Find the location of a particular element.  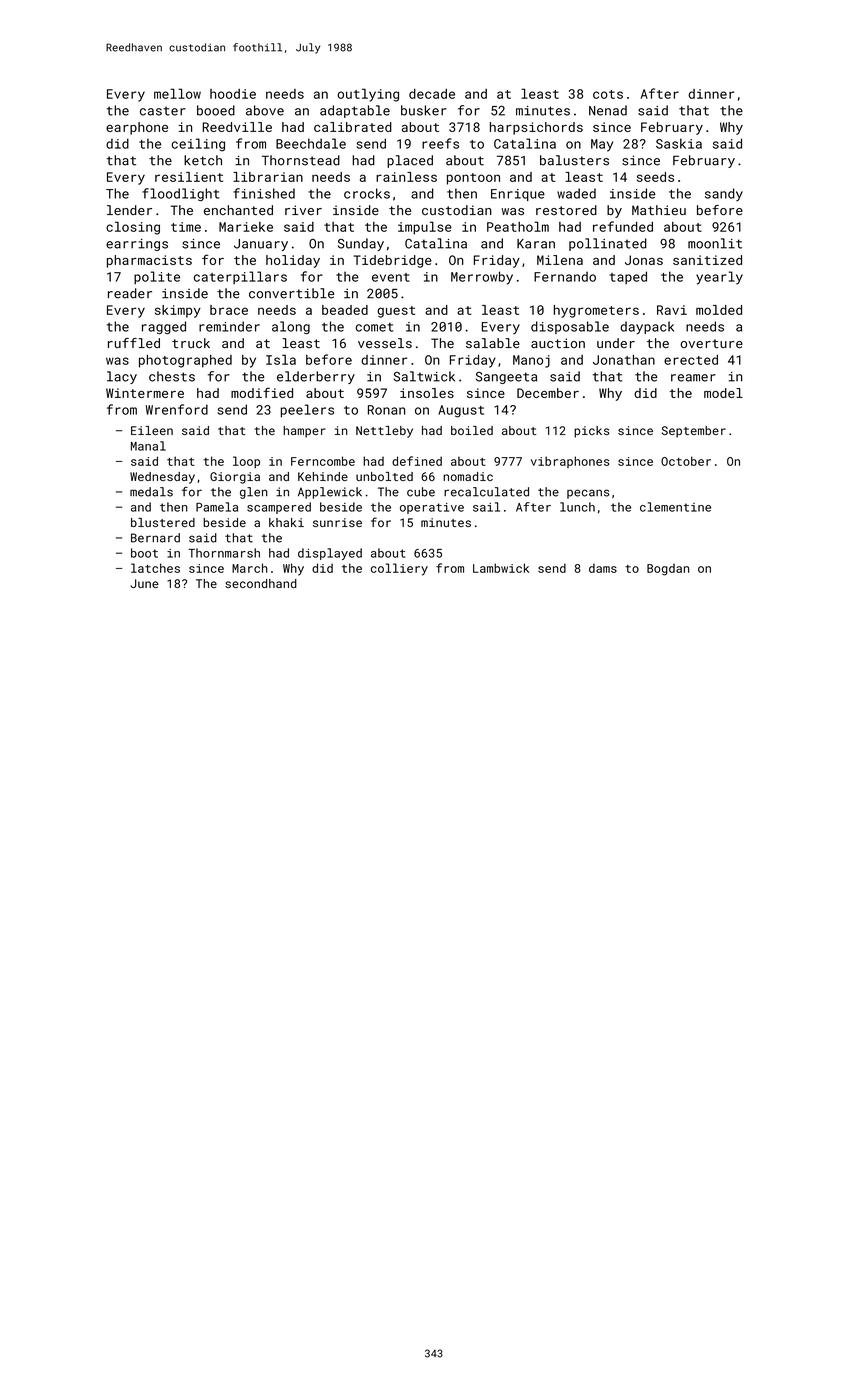

Ferncombe is located at coordinates (323, 461).
